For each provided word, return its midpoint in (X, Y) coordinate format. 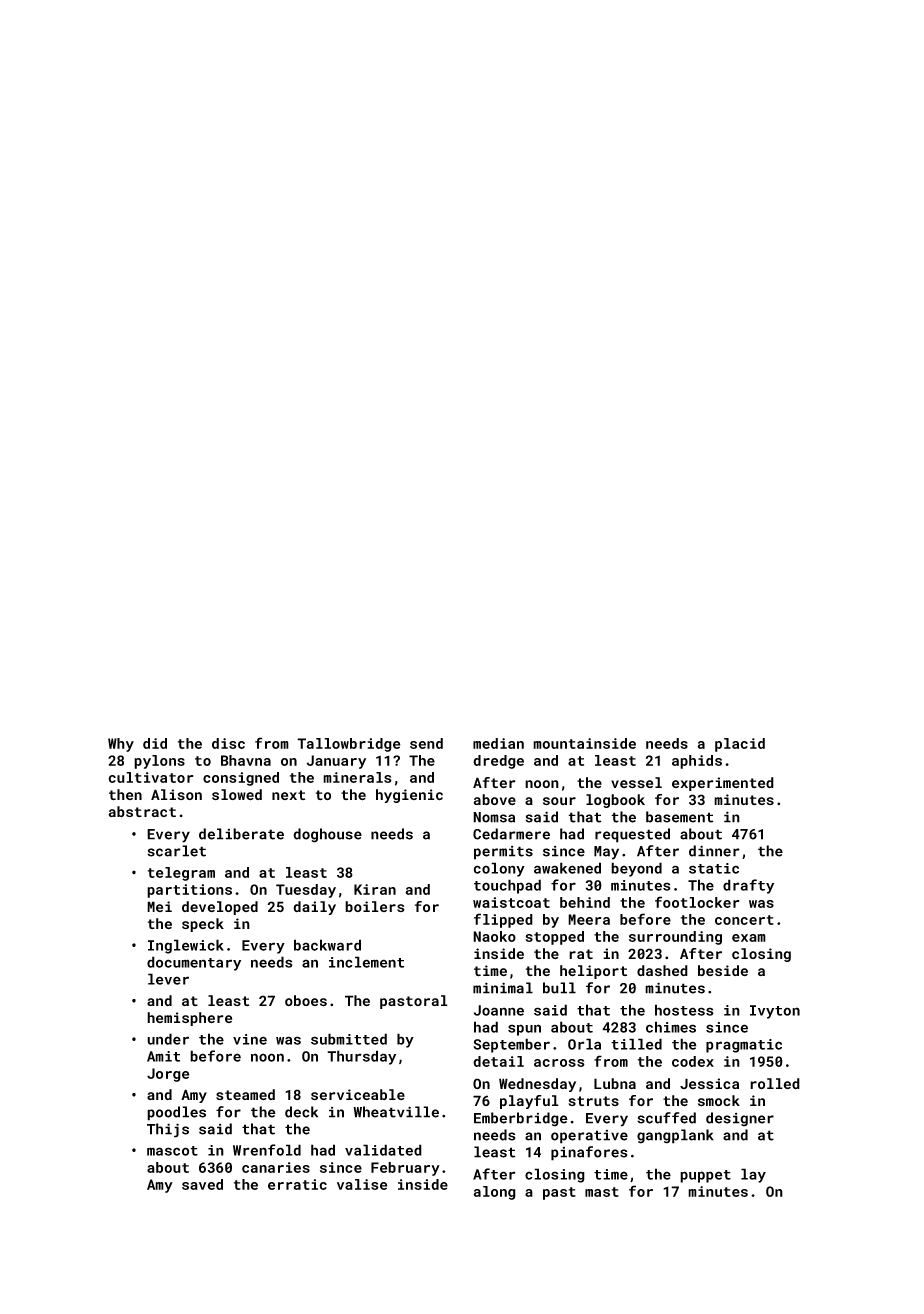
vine (250, 1039)
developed (220, 908)
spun (524, 1030)
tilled (636, 1044)
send (426, 743)
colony (499, 869)
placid (740, 745)
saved (202, 1184)
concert (744, 920)
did (155, 743)
